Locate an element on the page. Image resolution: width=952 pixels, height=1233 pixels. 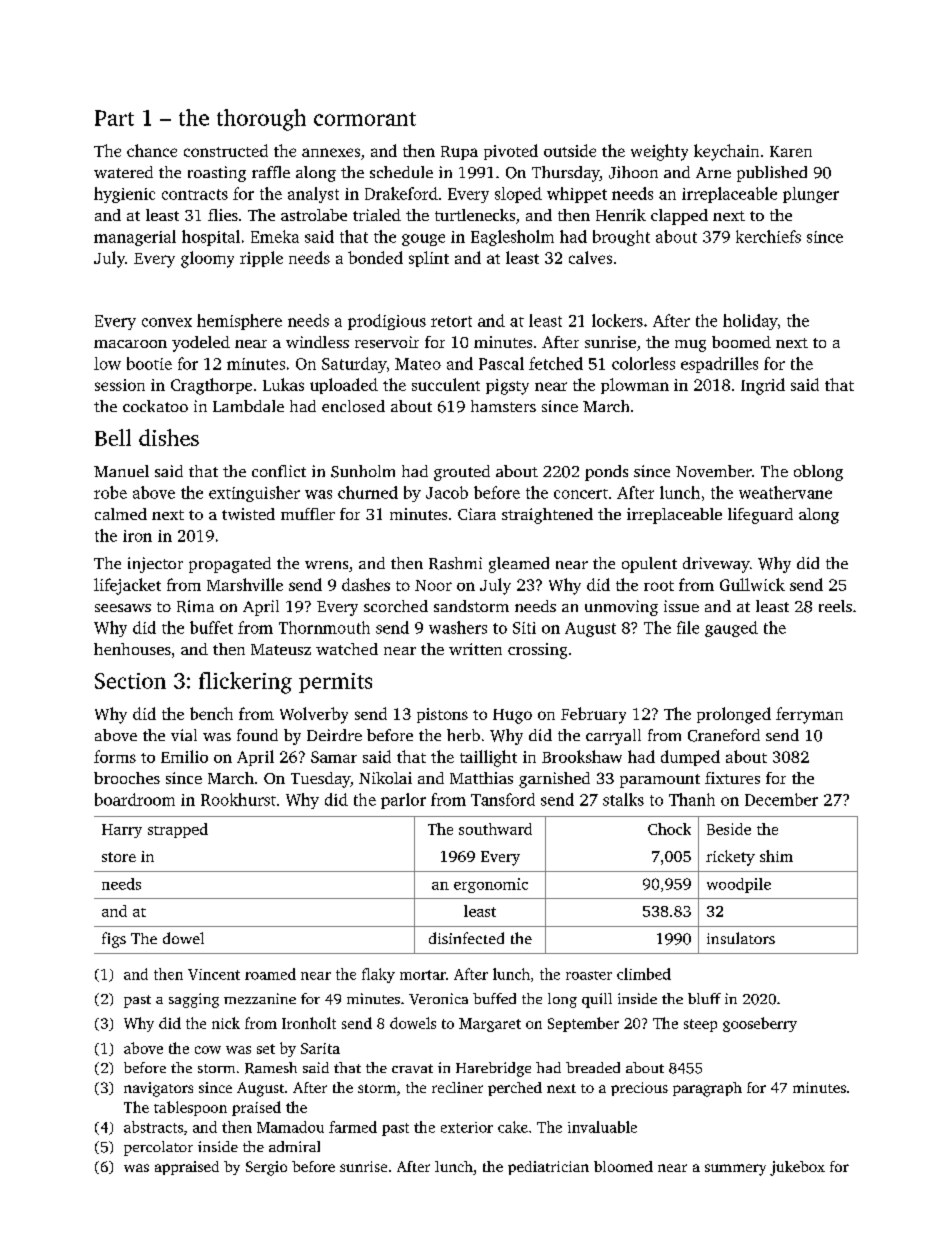
percolator is located at coordinates (158, 1148).
